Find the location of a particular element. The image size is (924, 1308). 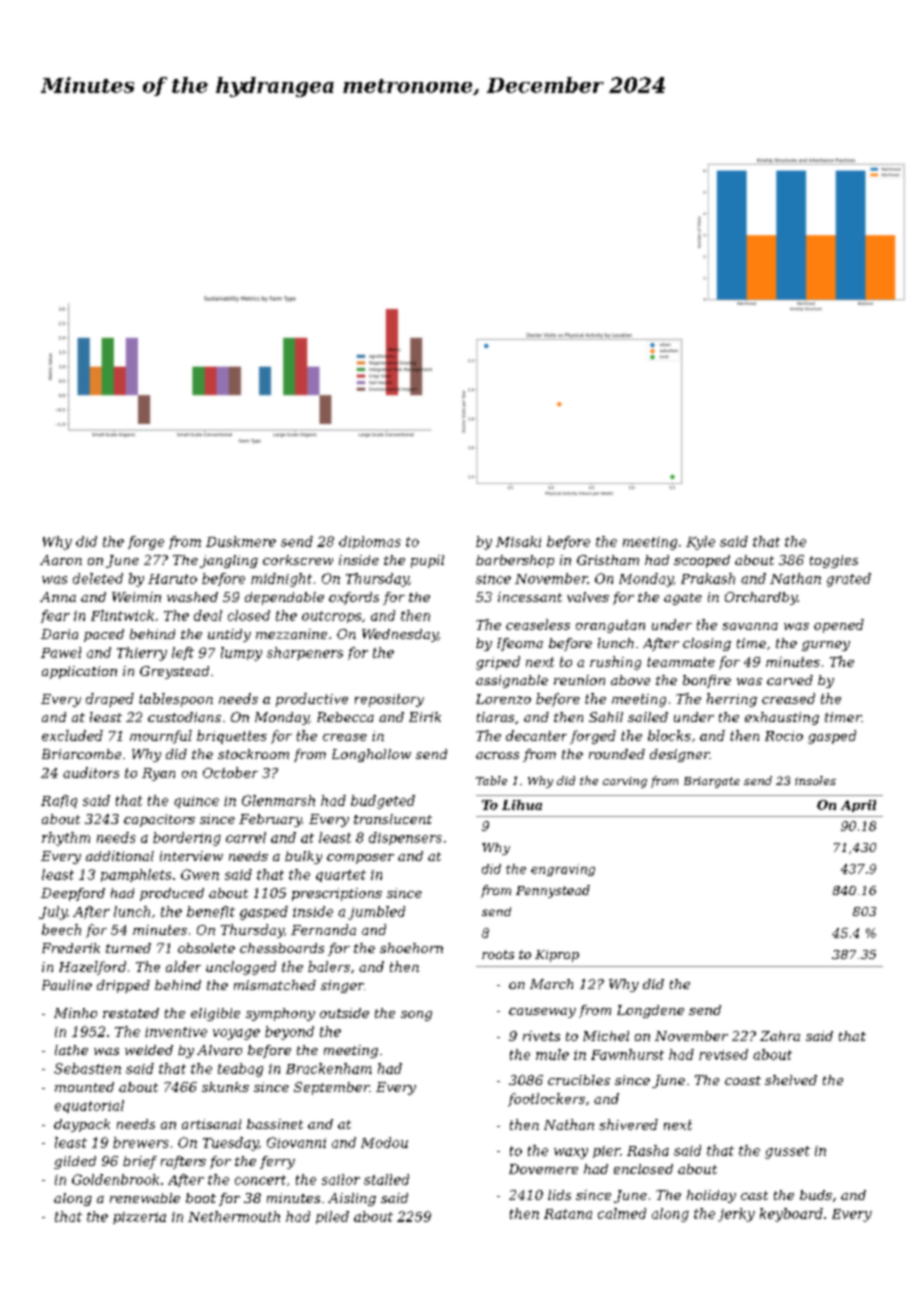

Rafiq is located at coordinates (59, 801).
